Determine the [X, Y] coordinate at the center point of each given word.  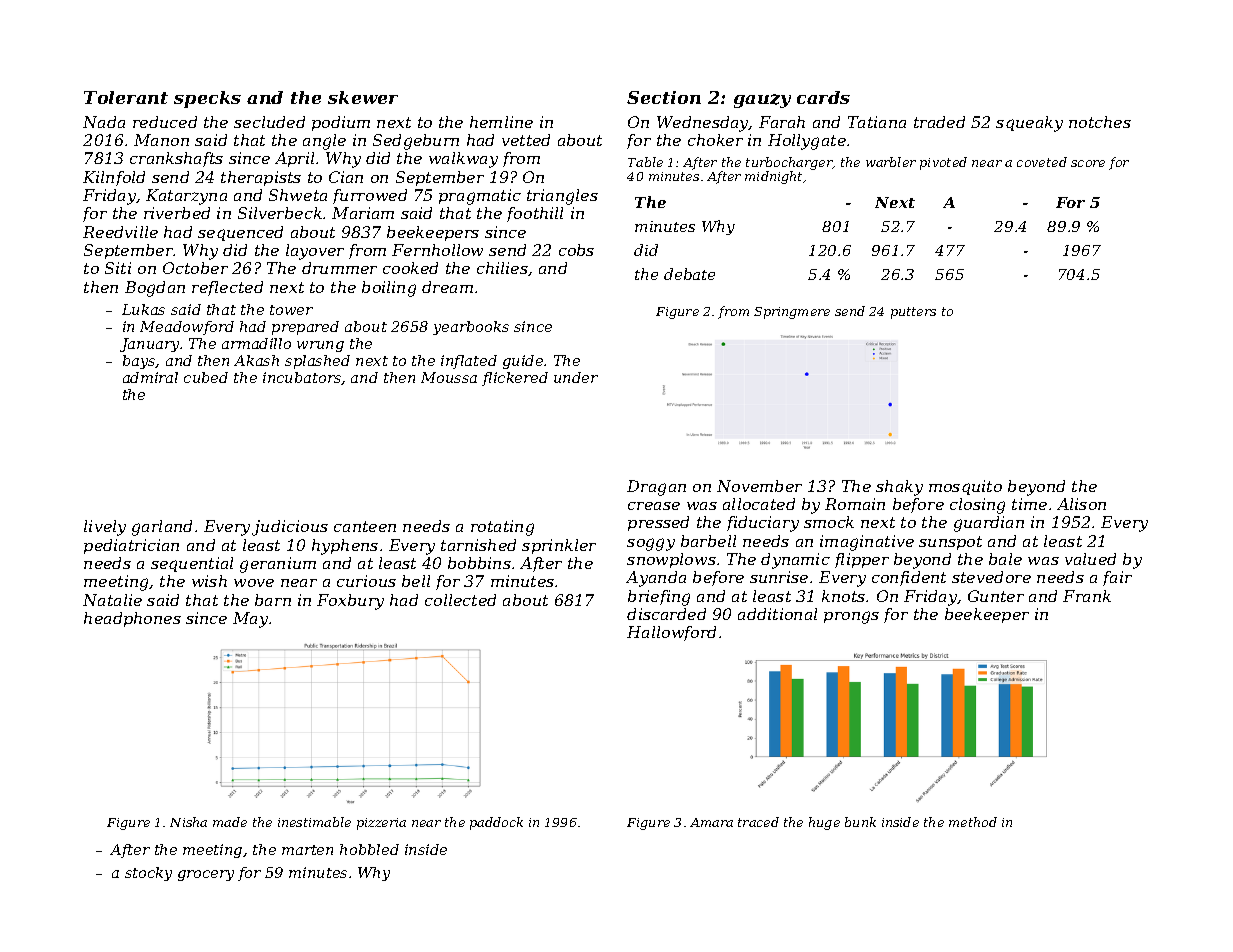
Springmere [792, 313]
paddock [496, 823]
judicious [290, 528]
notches [1100, 122]
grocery [206, 875]
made [230, 822]
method [973, 822]
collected [460, 600]
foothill [535, 214]
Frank [1087, 596]
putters [913, 313]
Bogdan [155, 289]
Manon [161, 140]
